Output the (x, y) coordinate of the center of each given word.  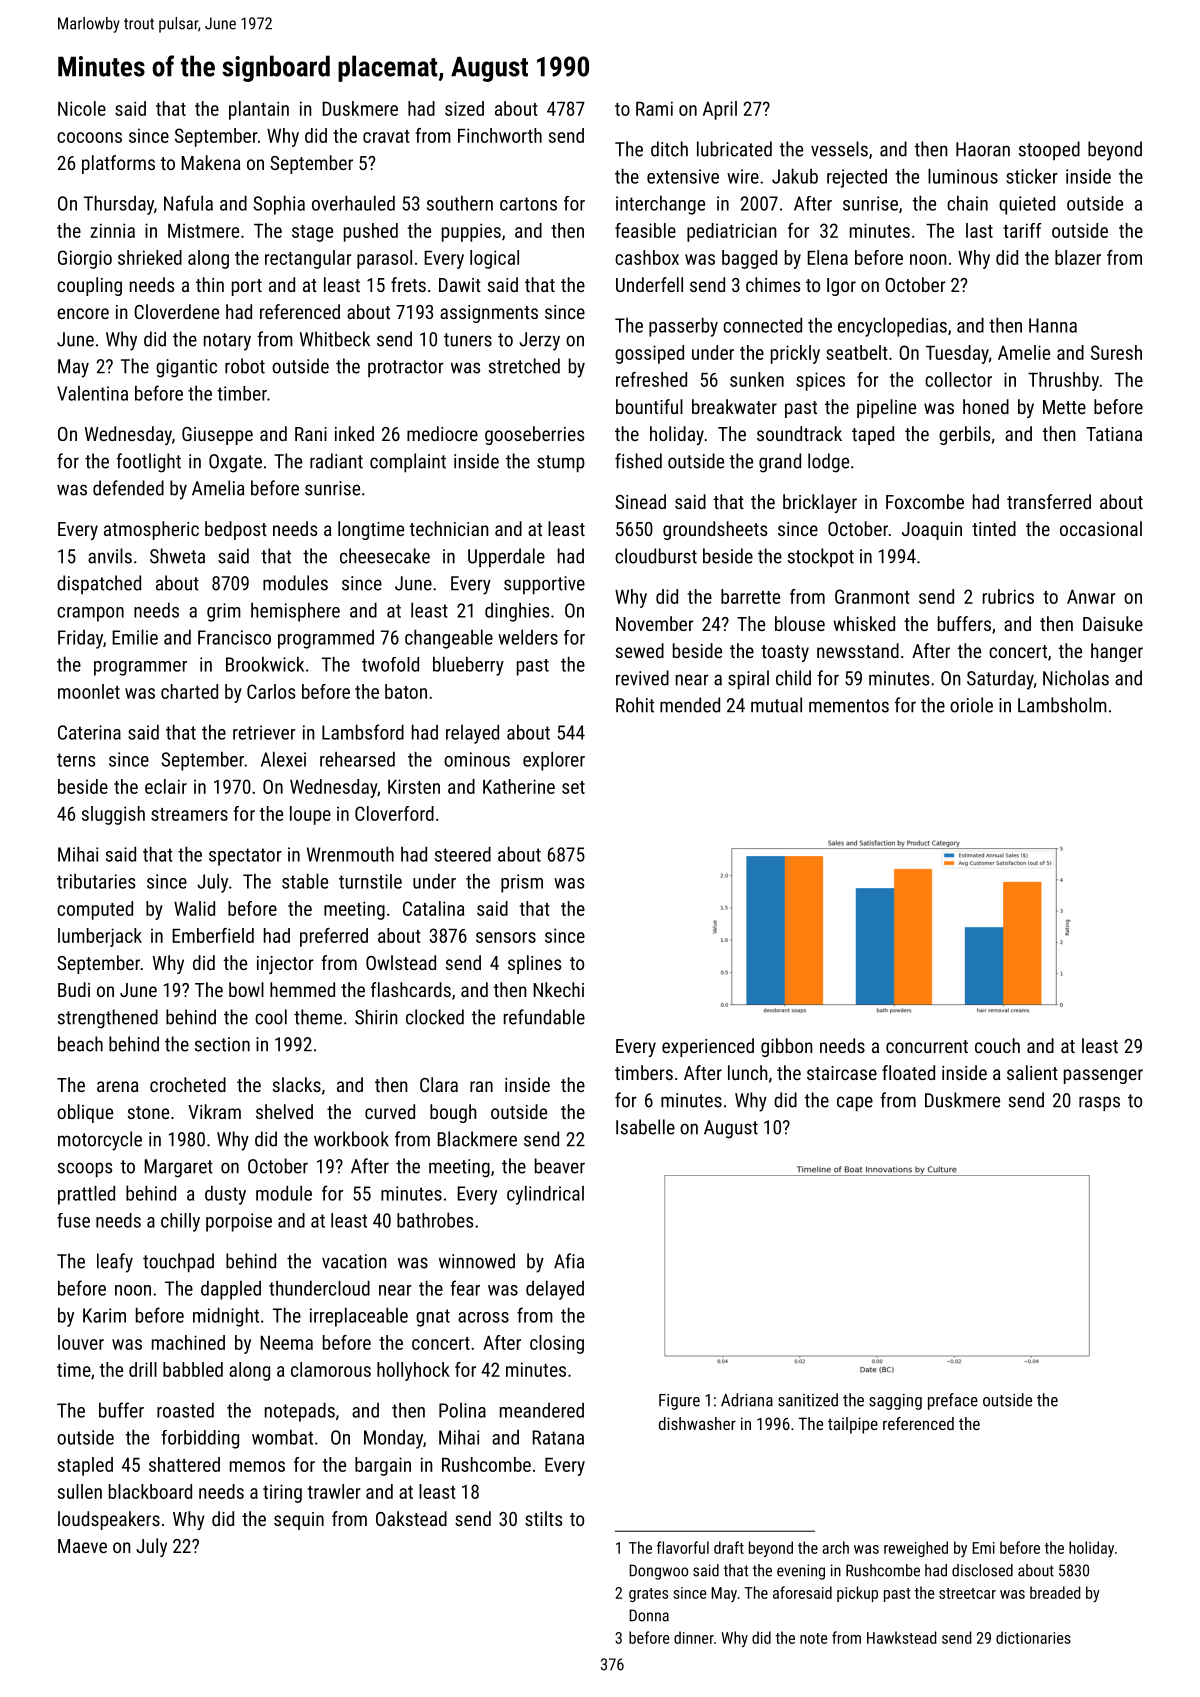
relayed (472, 734)
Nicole (82, 108)
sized (464, 108)
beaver (560, 1166)
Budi (74, 989)
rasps (1099, 1104)
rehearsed (357, 759)
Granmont (872, 596)
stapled (85, 1466)
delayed (555, 1290)
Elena (827, 257)
